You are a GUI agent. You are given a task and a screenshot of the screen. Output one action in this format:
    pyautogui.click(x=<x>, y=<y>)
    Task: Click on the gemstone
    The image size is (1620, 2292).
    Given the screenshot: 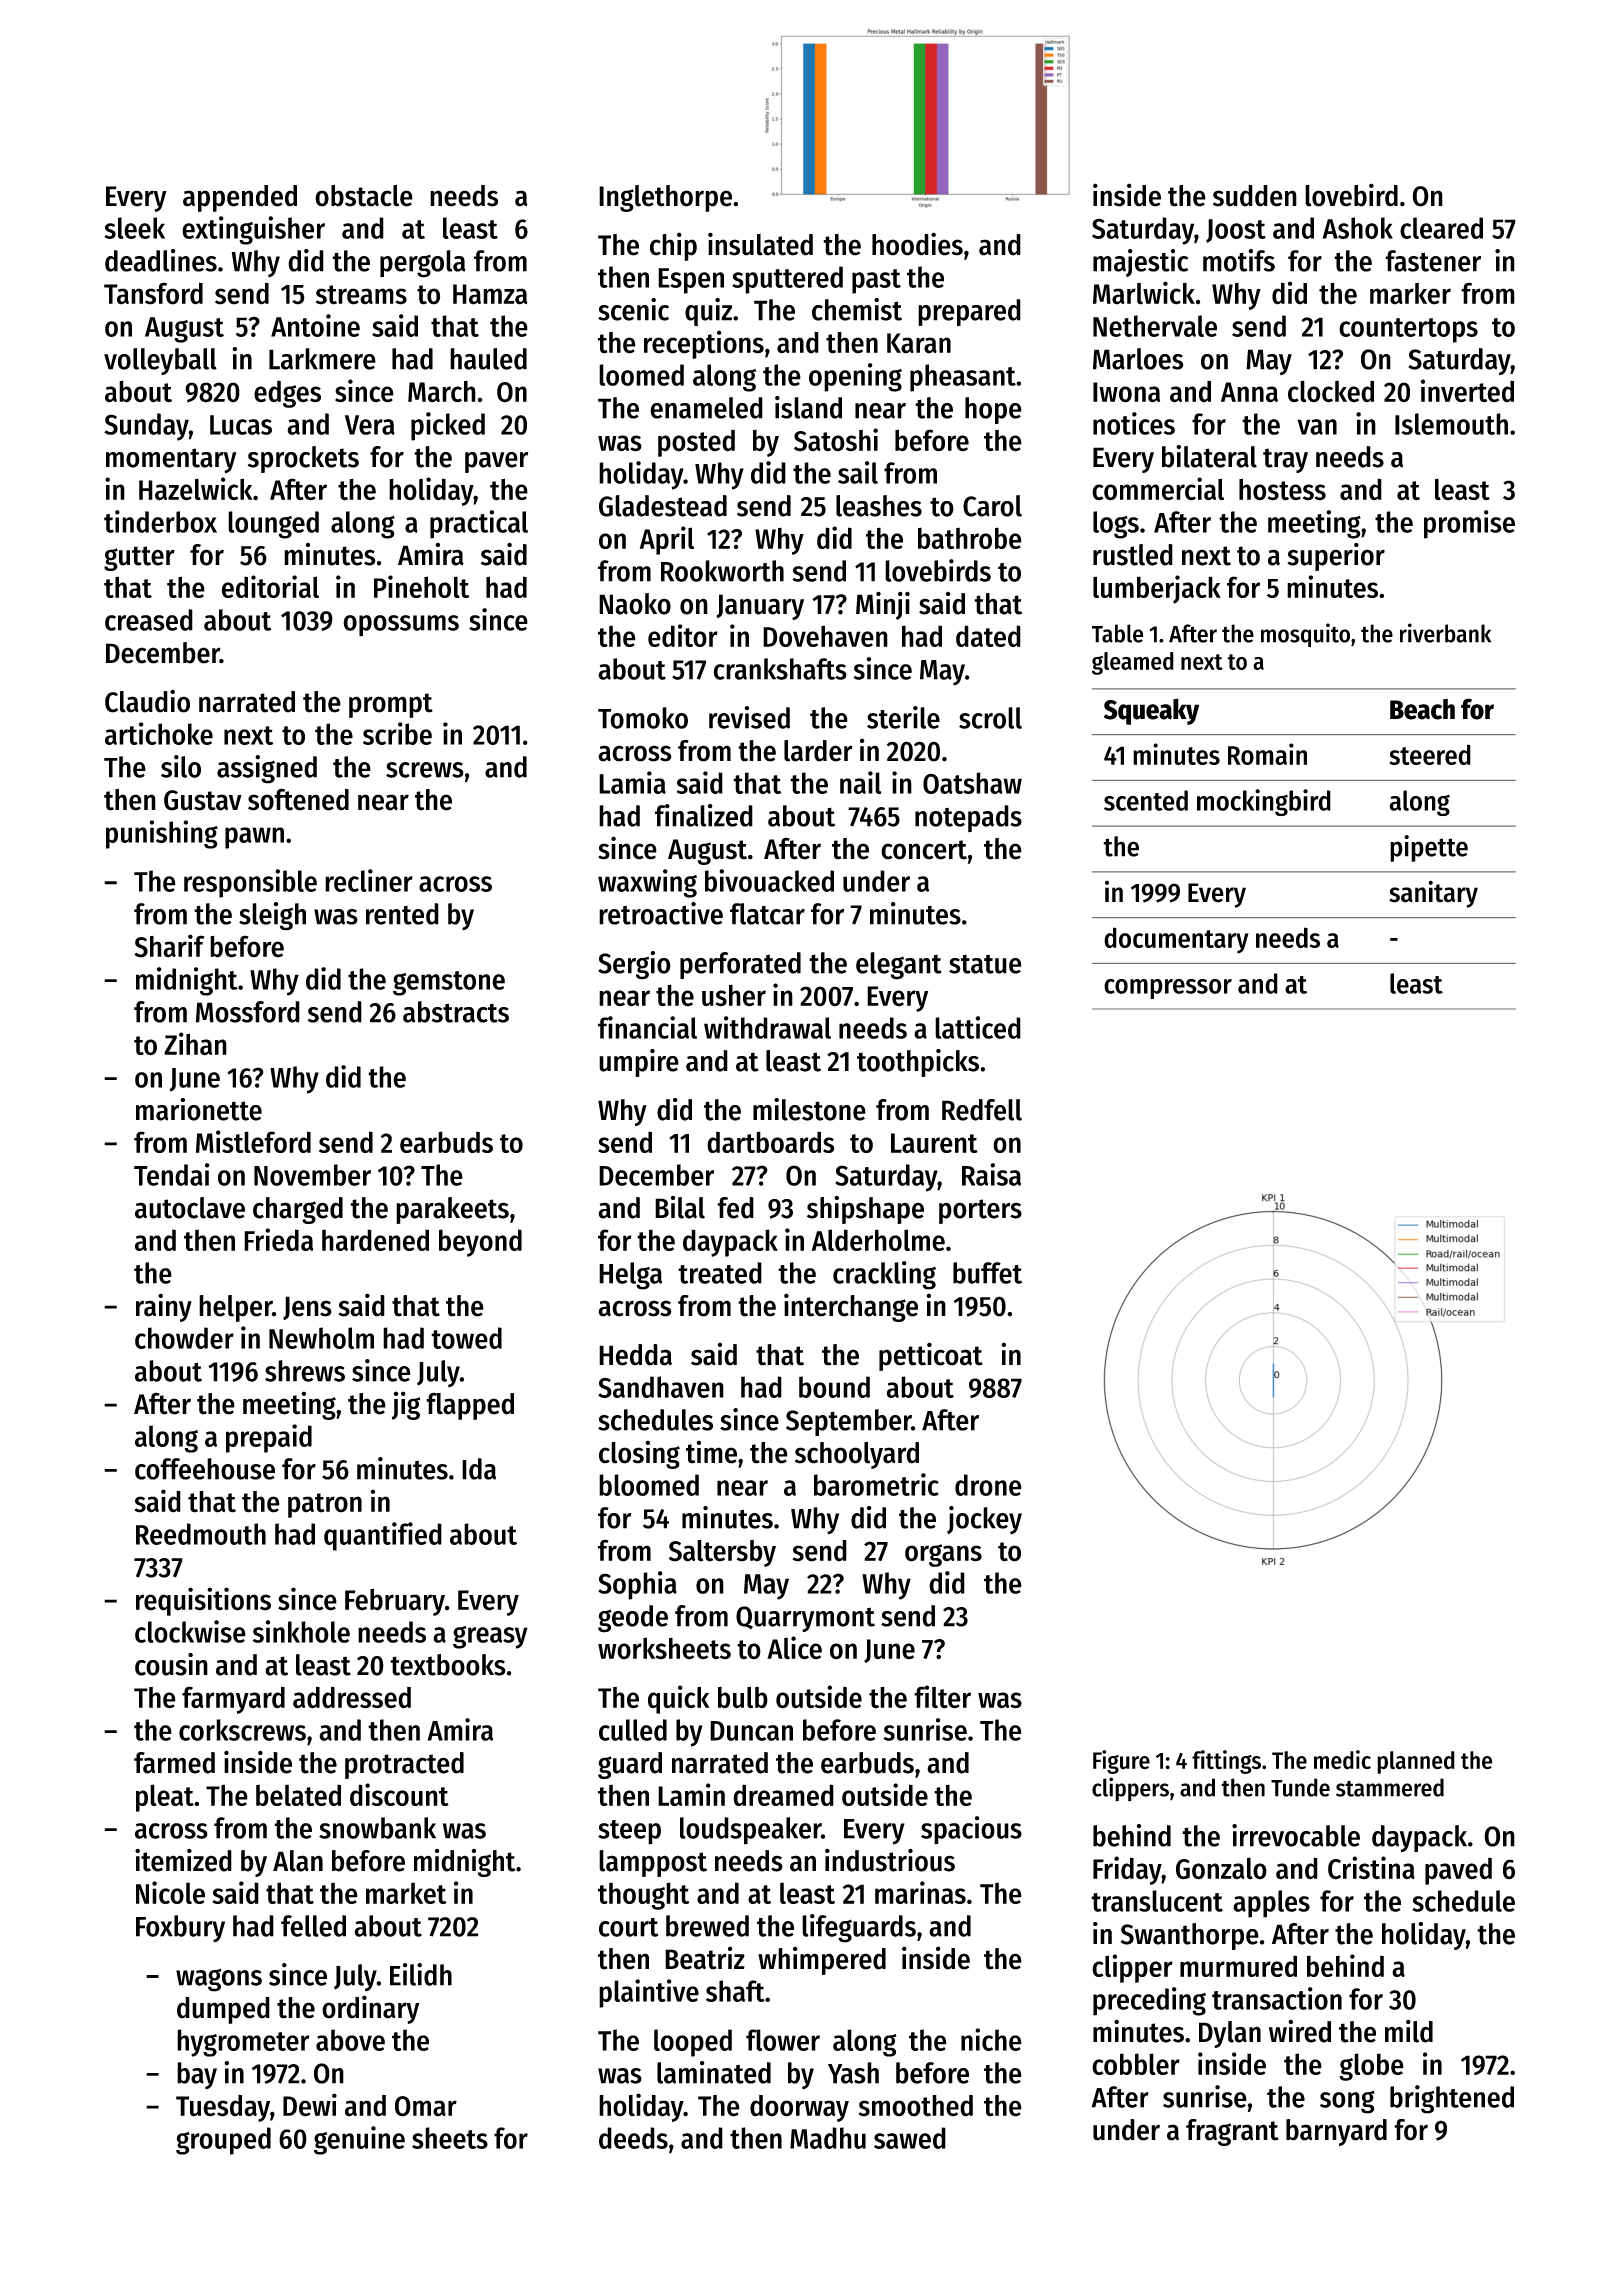 What is the action you would take?
    pyautogui.click(x=449, y=983)
